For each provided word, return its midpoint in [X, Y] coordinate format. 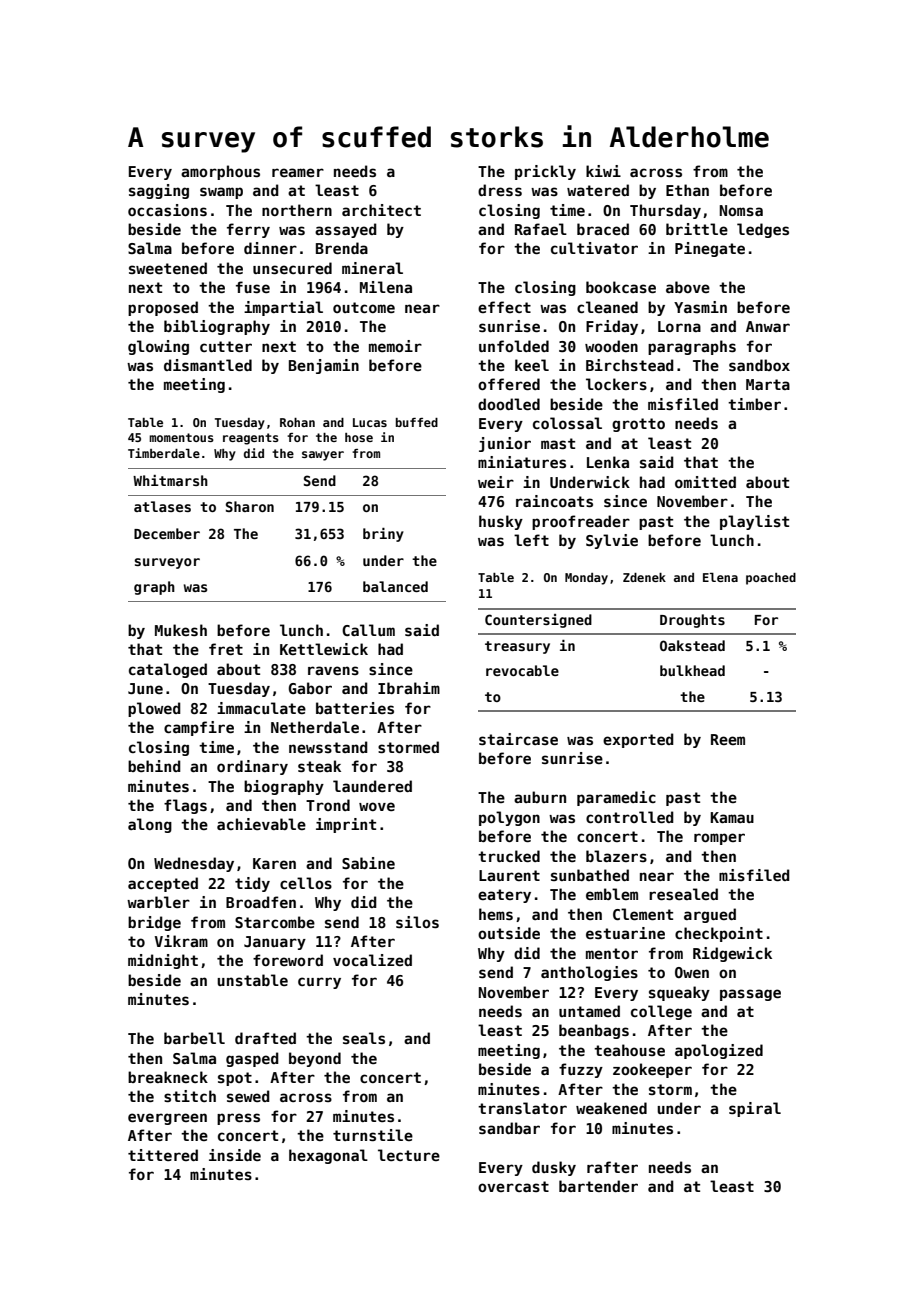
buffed [417, 422]
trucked [509, 856]
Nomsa [741, 210]
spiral [755, 1109]
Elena [720, 577]
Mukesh [181, 630]
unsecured [292, 268]
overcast [513, 1186]
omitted [705, 482]
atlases [162, 506]
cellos [306, 883]
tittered [163, 1155]
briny [383, 535]
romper [719, 839]
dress [500, 190]
